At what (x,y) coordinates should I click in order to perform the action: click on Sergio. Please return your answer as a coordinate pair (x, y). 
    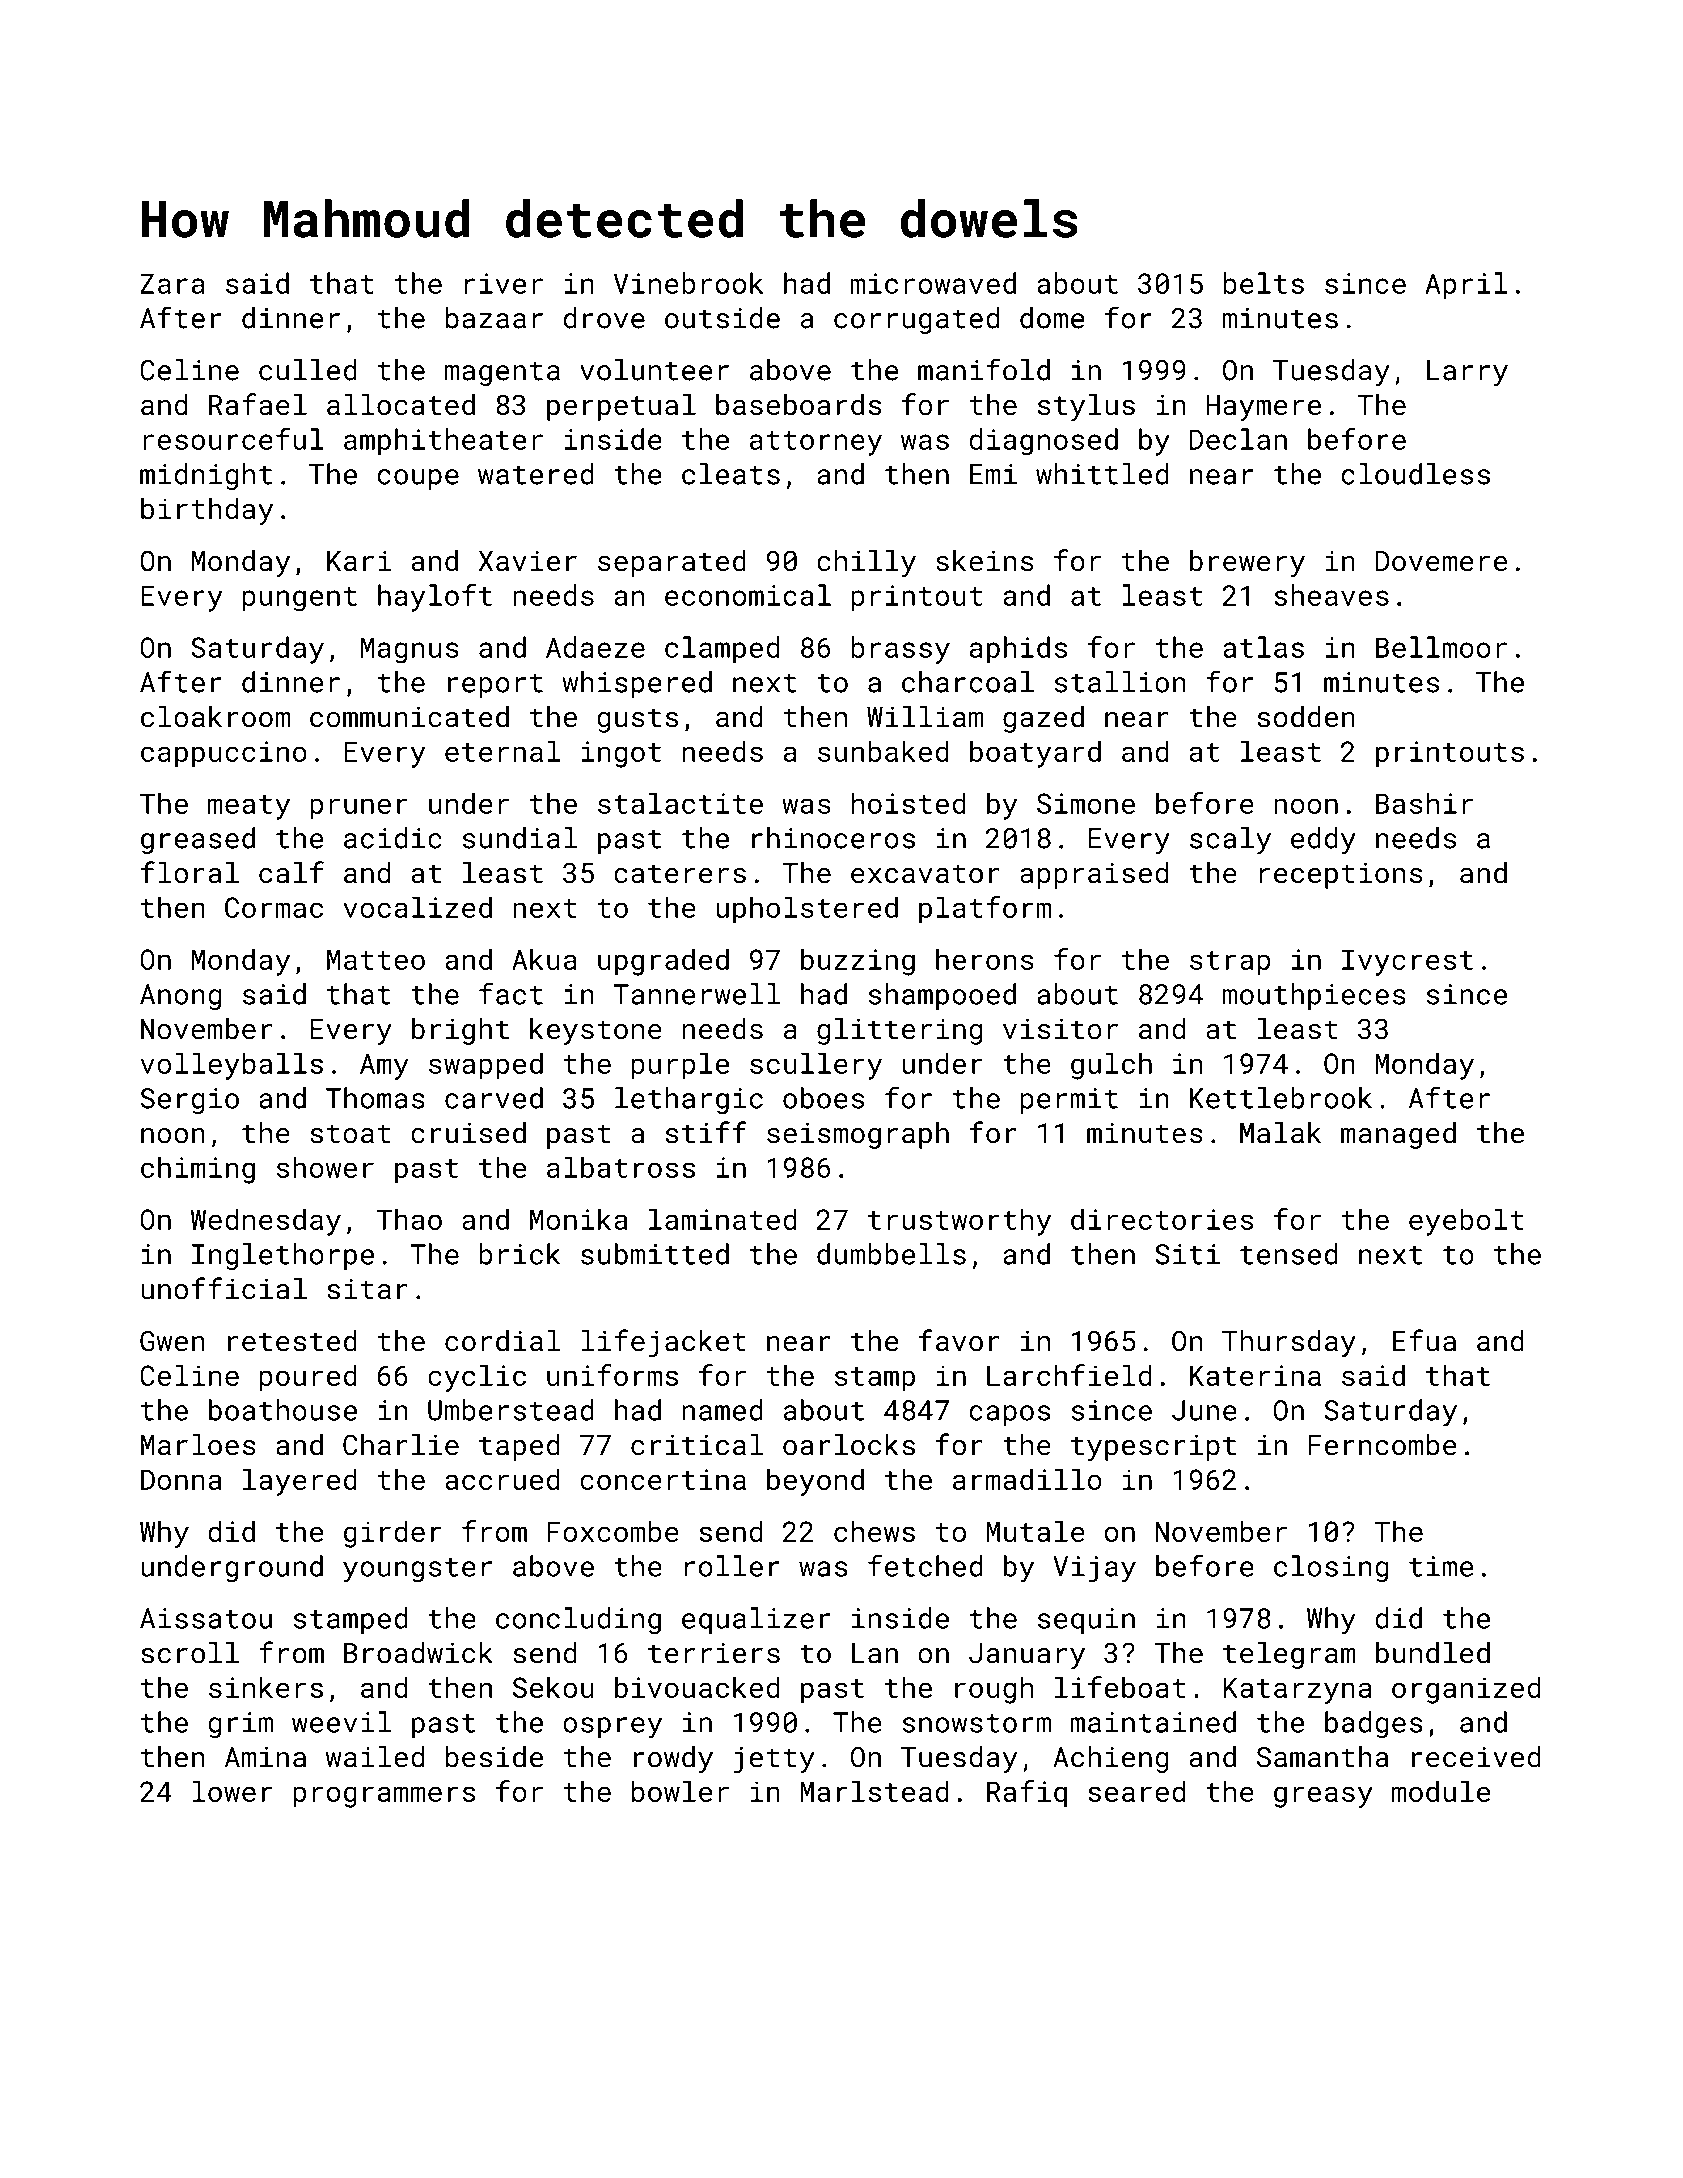
    Looking at the image, I should click on (190, 1101).
